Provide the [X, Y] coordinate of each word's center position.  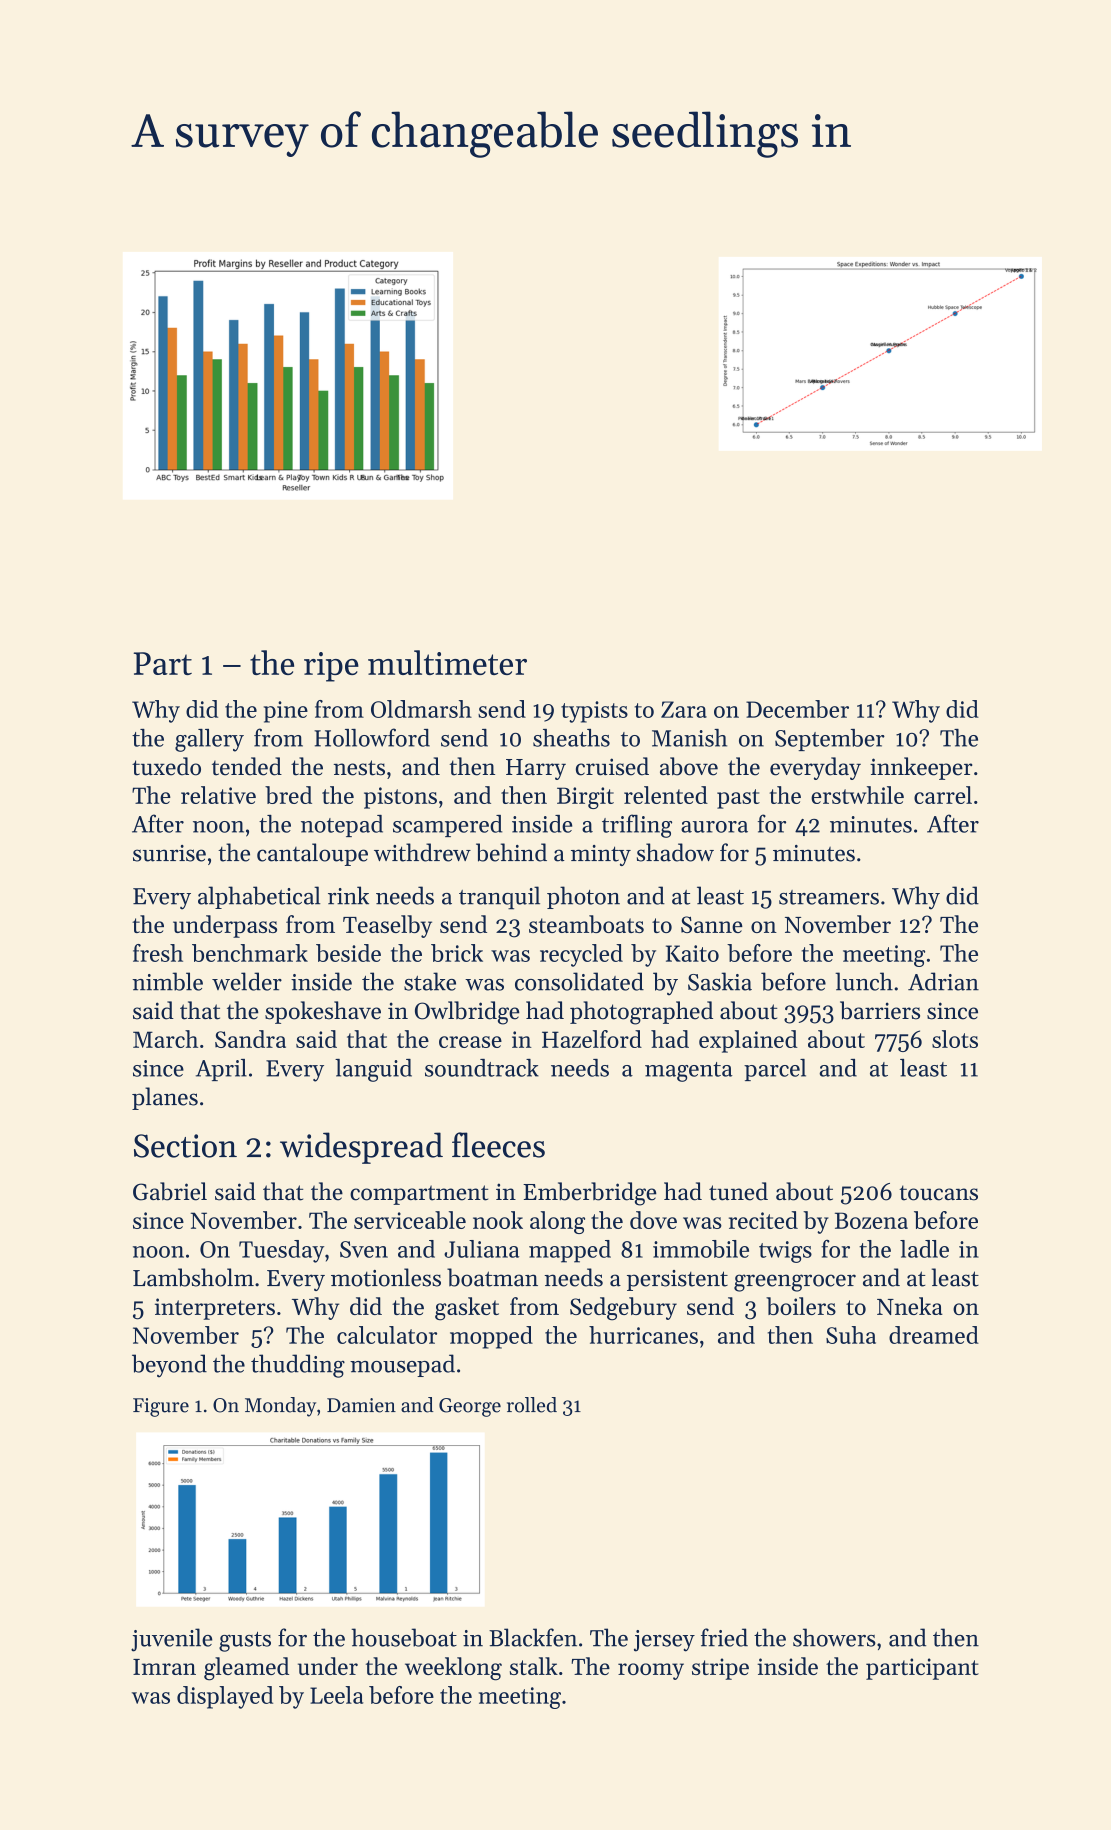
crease [470, 1042]
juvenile [172, 1640]
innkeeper [921, 768]
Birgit [585, 798]
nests [359, 768]
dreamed [934, 1335]
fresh [158, 953]
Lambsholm [193, 1277]
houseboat [404, 1637]
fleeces [498, 1145]
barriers [880, 1010]
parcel [775, 1070]
